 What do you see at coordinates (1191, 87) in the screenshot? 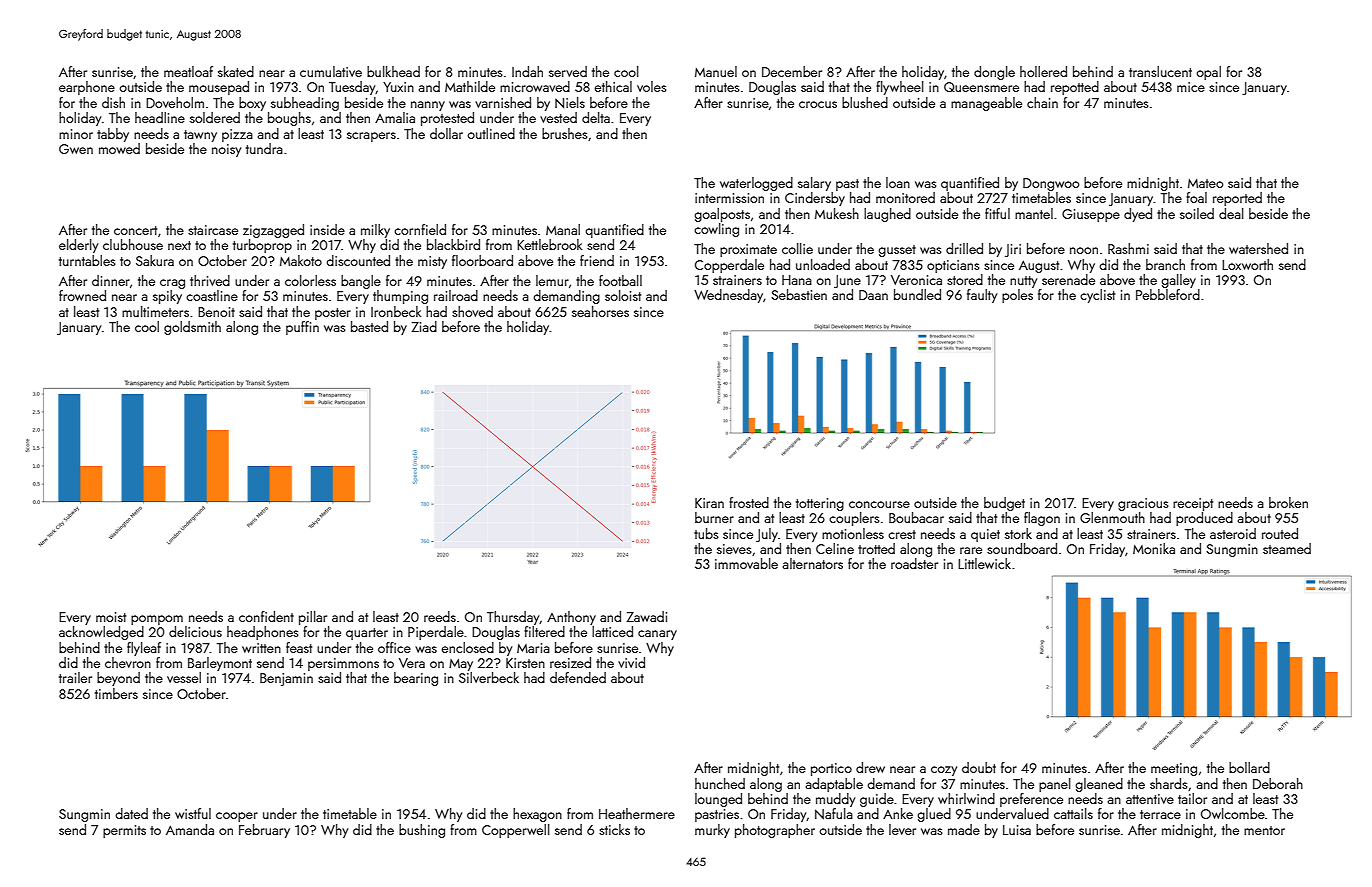
I see `mice` at bounding box center [1191, 87].
